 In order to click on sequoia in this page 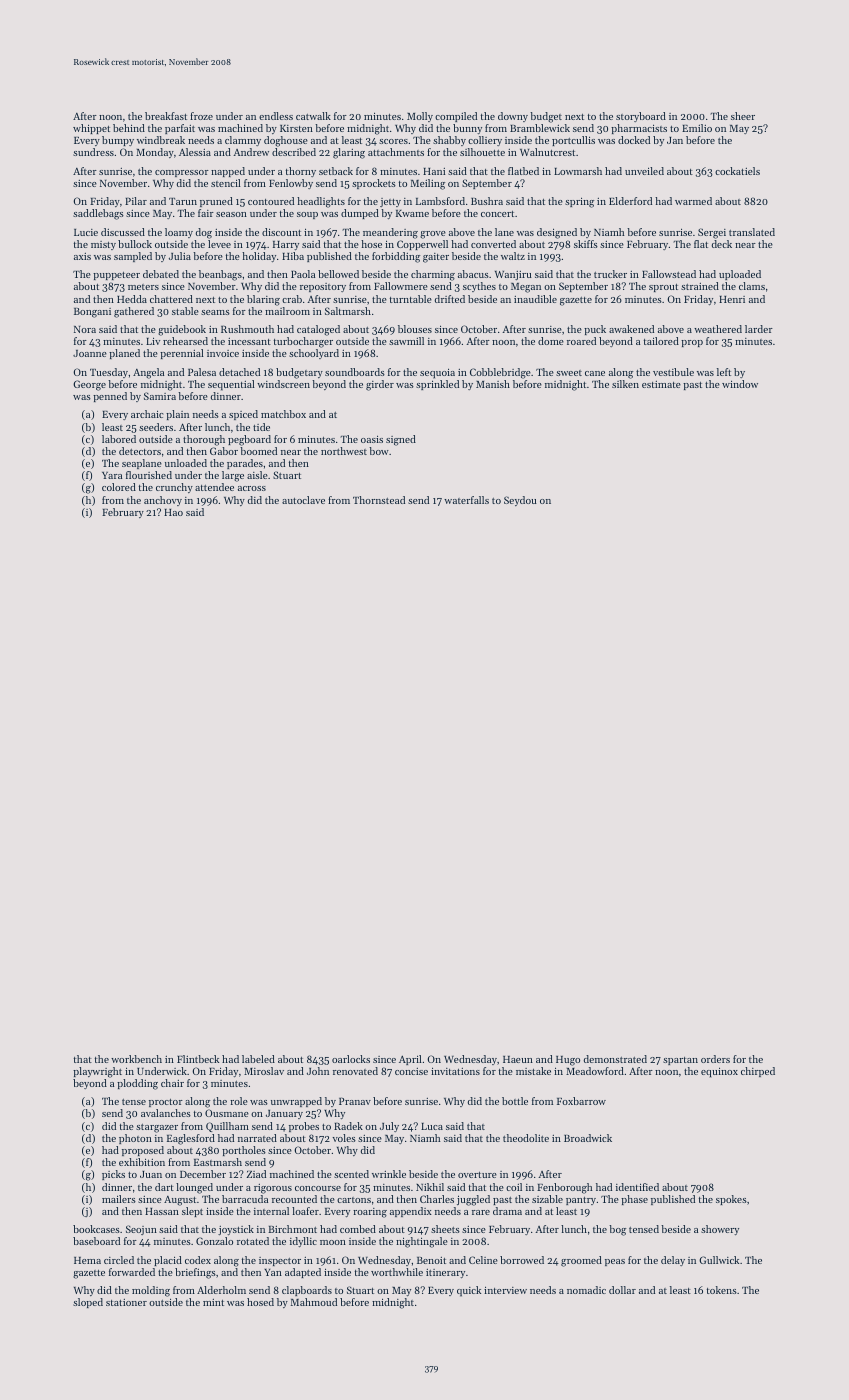, I will do `click(437, 374)`.
